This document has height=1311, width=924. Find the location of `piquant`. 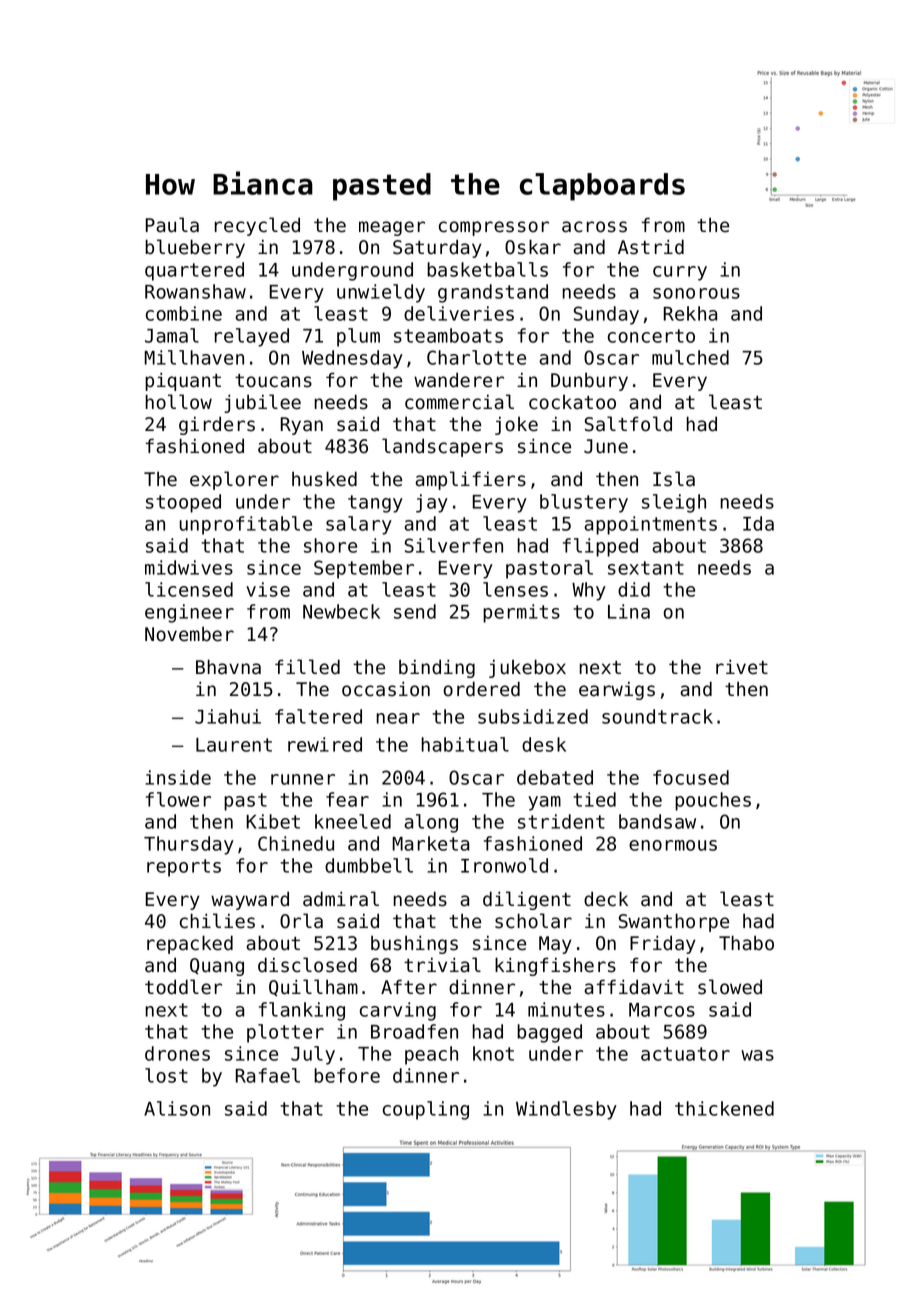

piquant is located at coordinates (183, 381).
